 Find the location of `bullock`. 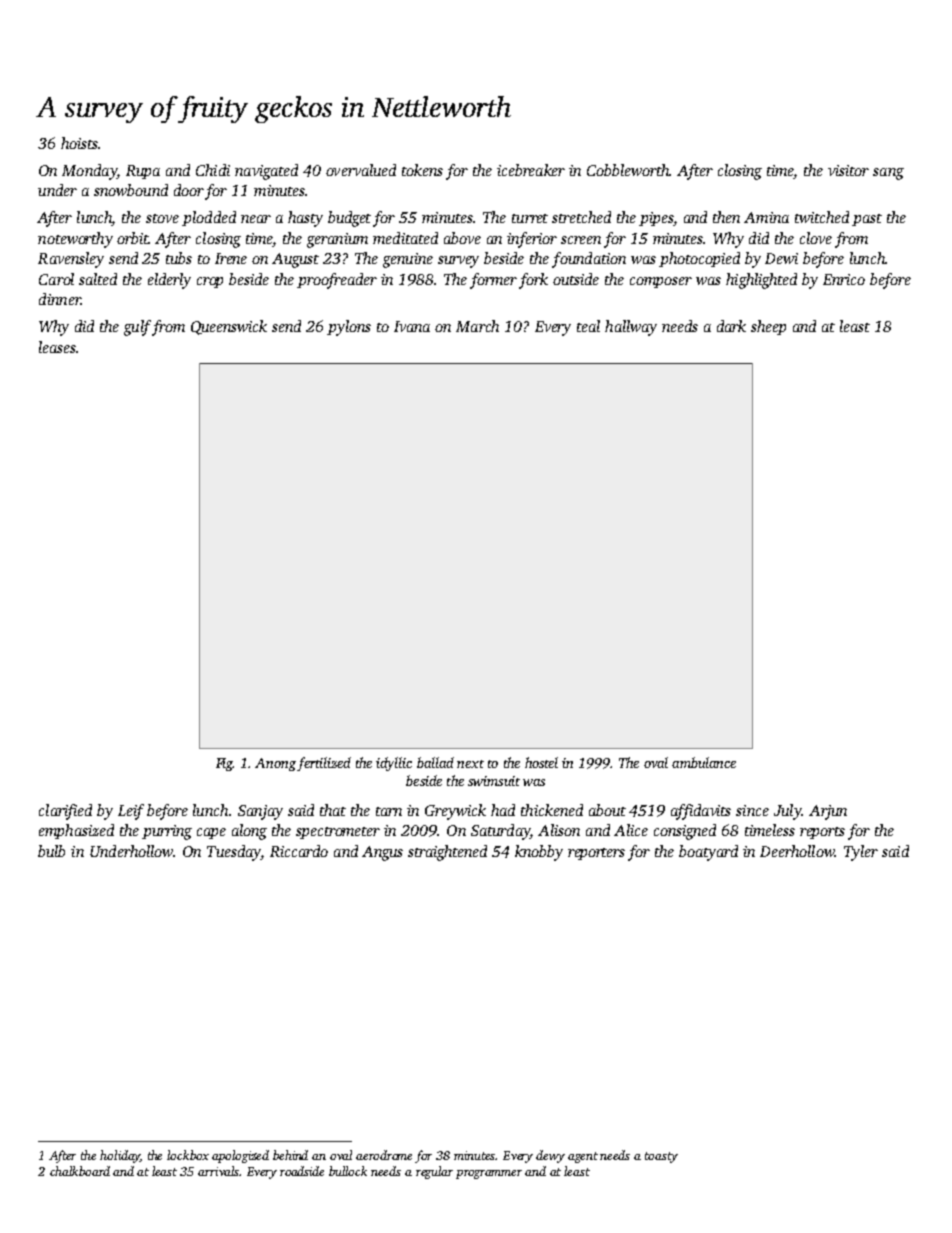

bullock is located at coordinates (348, 1171).
